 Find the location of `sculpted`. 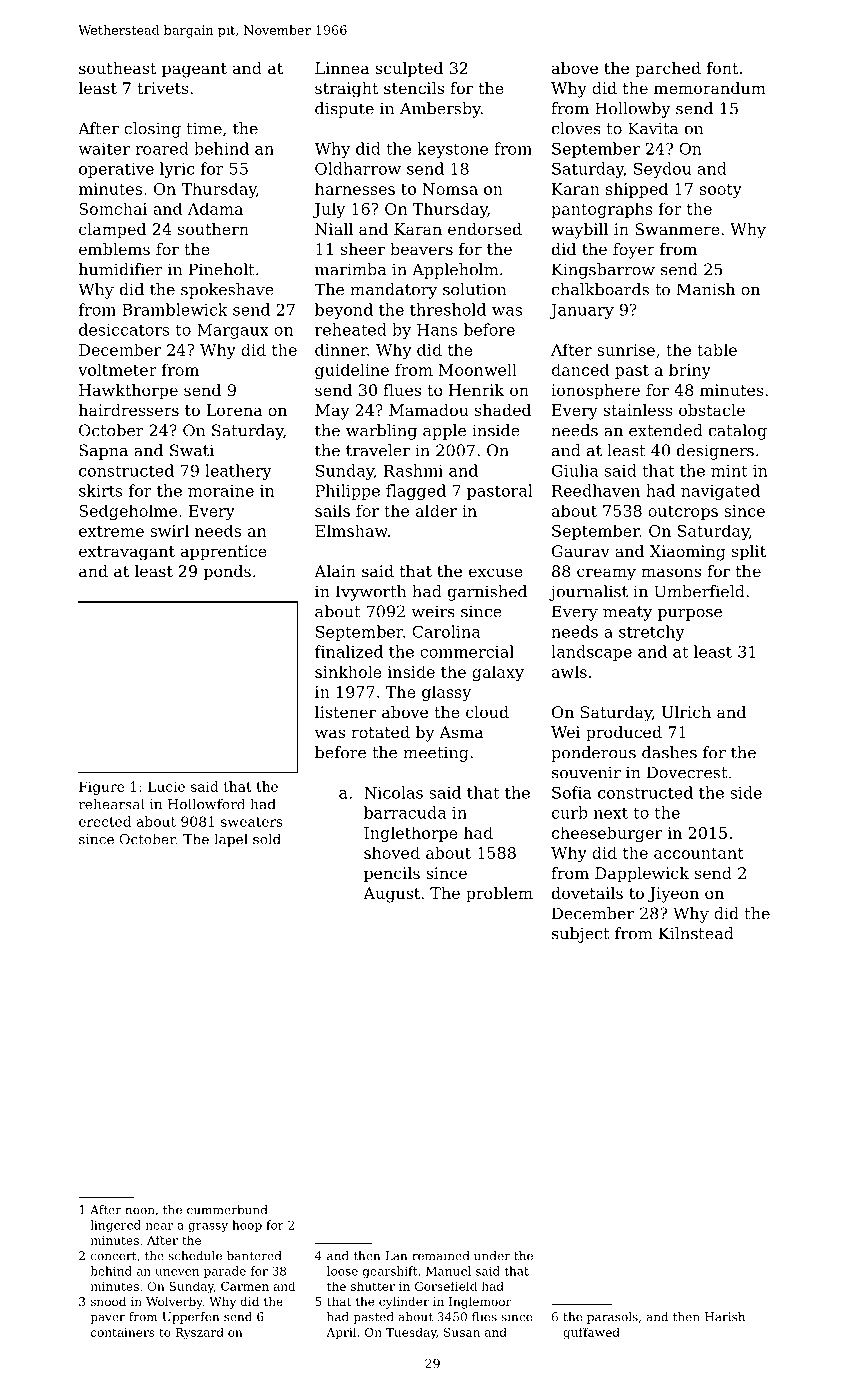

sculpted is located at coordinates (409, 70).
